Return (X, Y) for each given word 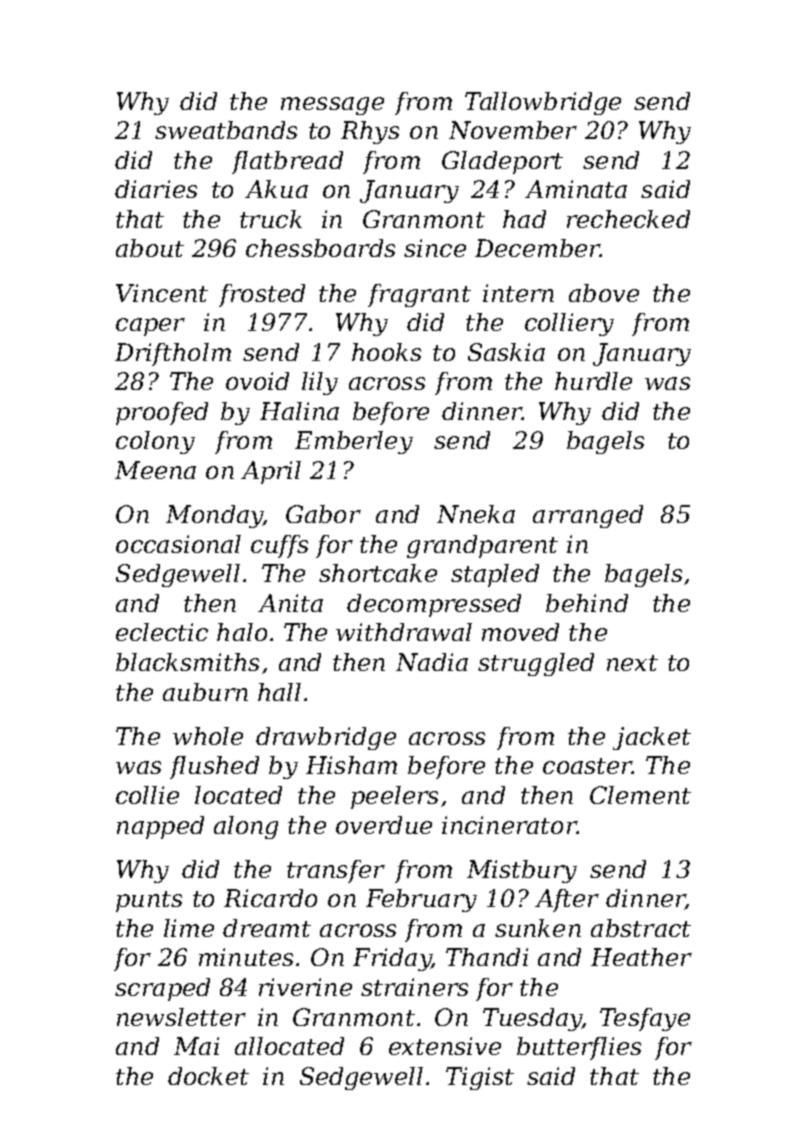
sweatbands (226, 130)
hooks (386, 352)
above (604, 293)
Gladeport (502, 162)
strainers (414, 987)
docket (208, 1076)
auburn (205, 692)
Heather (641, 957)
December (537, 248)
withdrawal (404, 632)
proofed (162, 413)
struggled (536, 664)
